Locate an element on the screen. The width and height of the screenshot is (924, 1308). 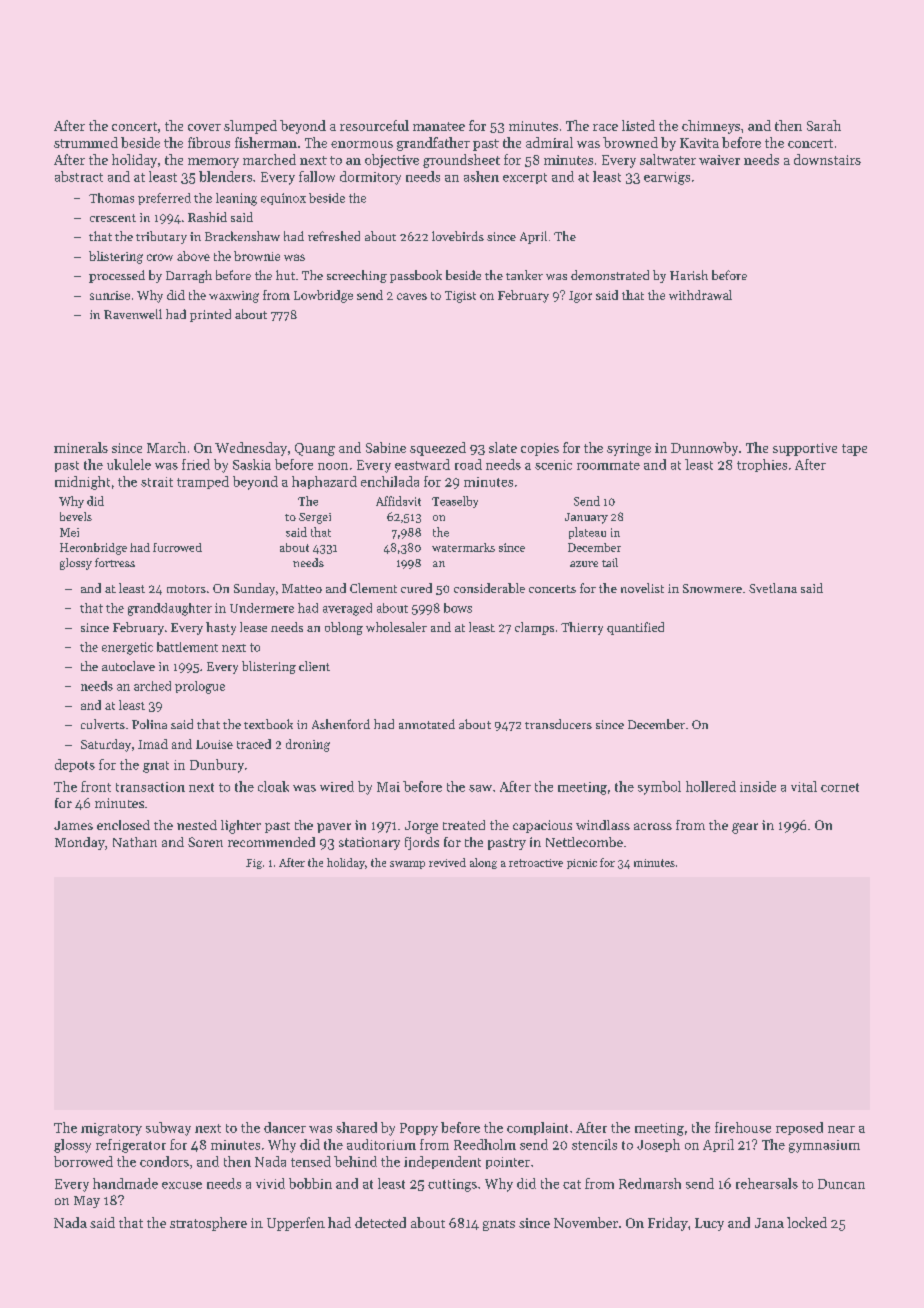
fried is located at coordinates (196, 464).
